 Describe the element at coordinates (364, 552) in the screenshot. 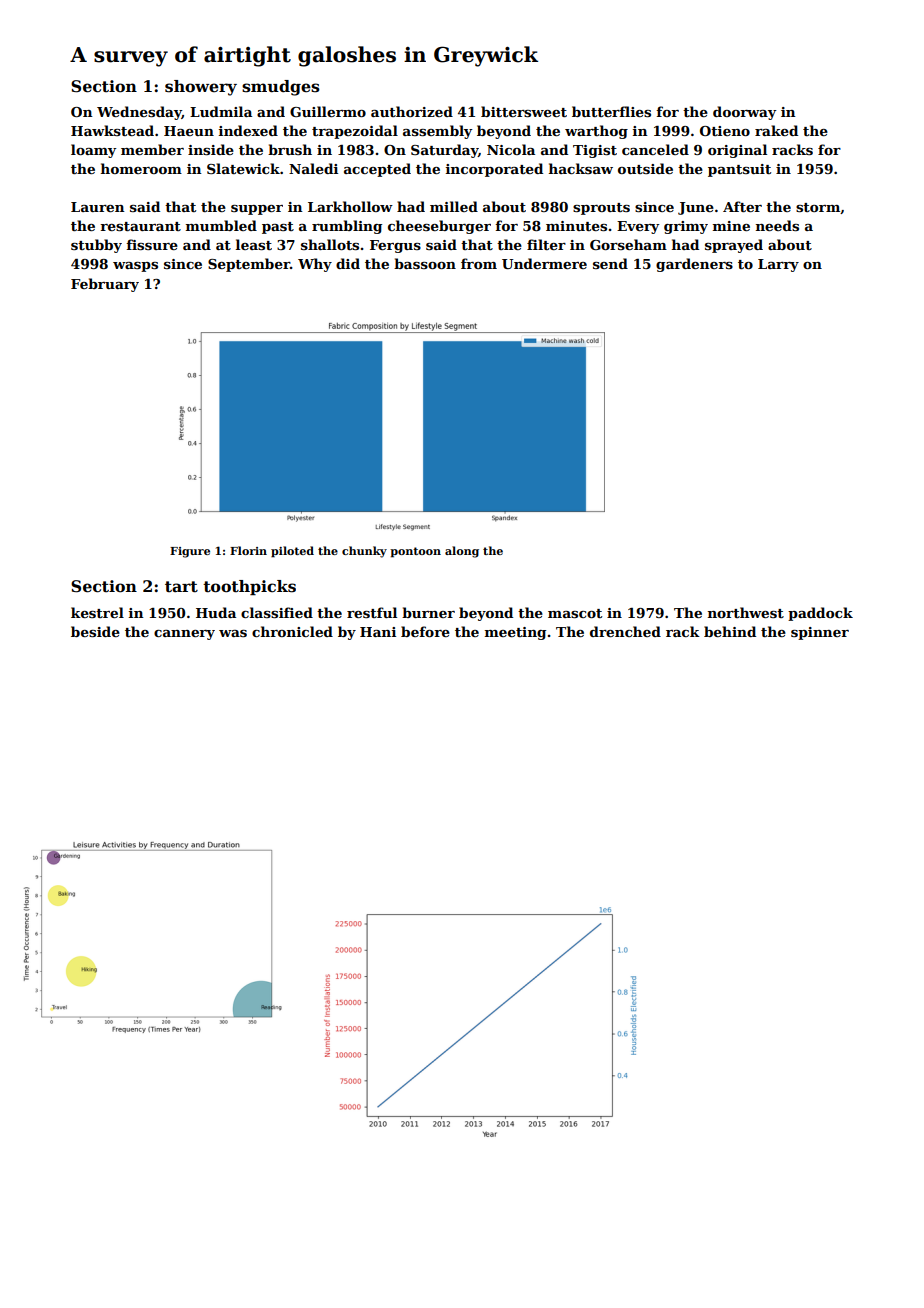

I see `chunky` at that location.
